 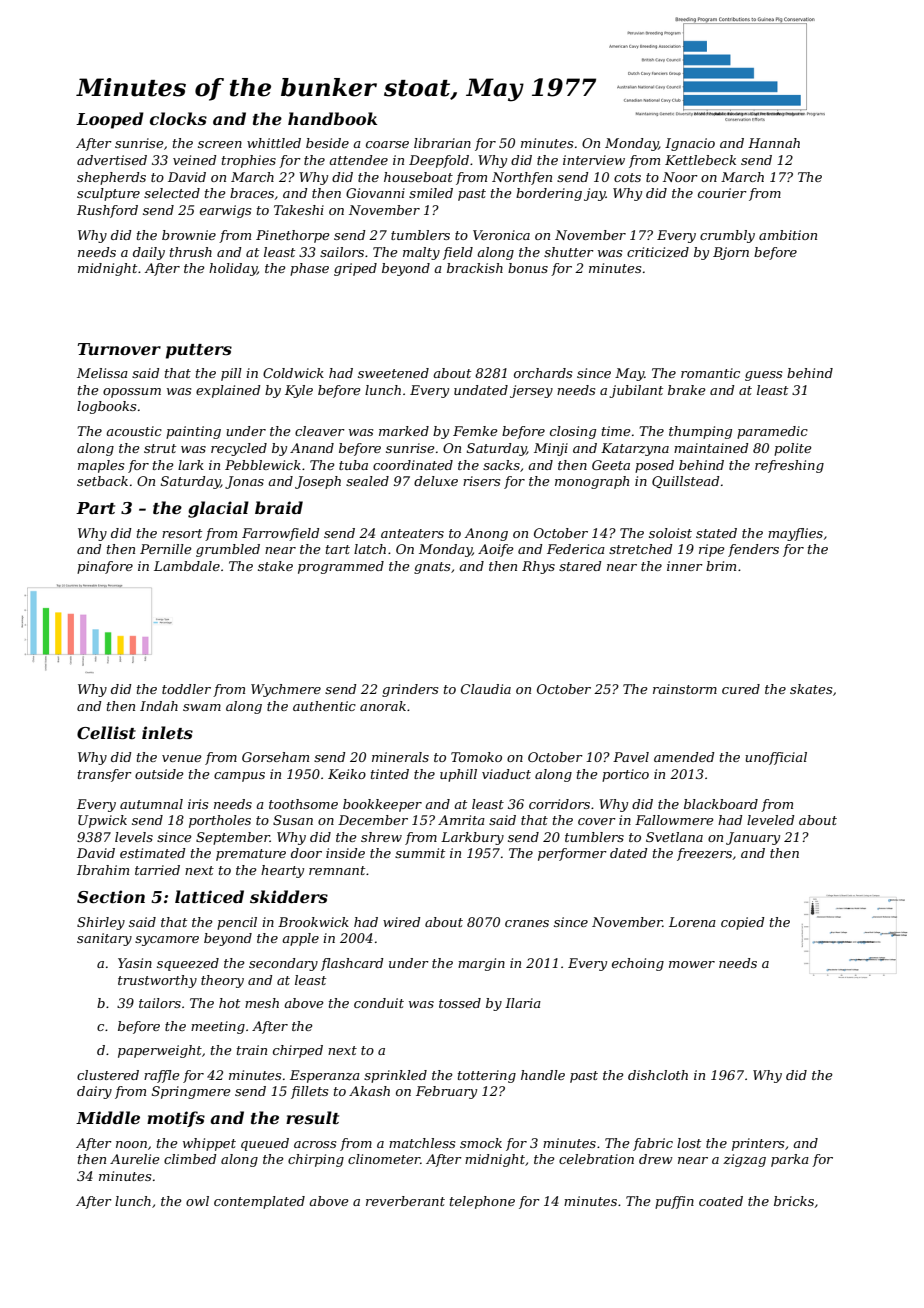 What do you see at coordinates (383, 706) in the screenshot?
I see `anorak` at bounding box center [383, 706].
